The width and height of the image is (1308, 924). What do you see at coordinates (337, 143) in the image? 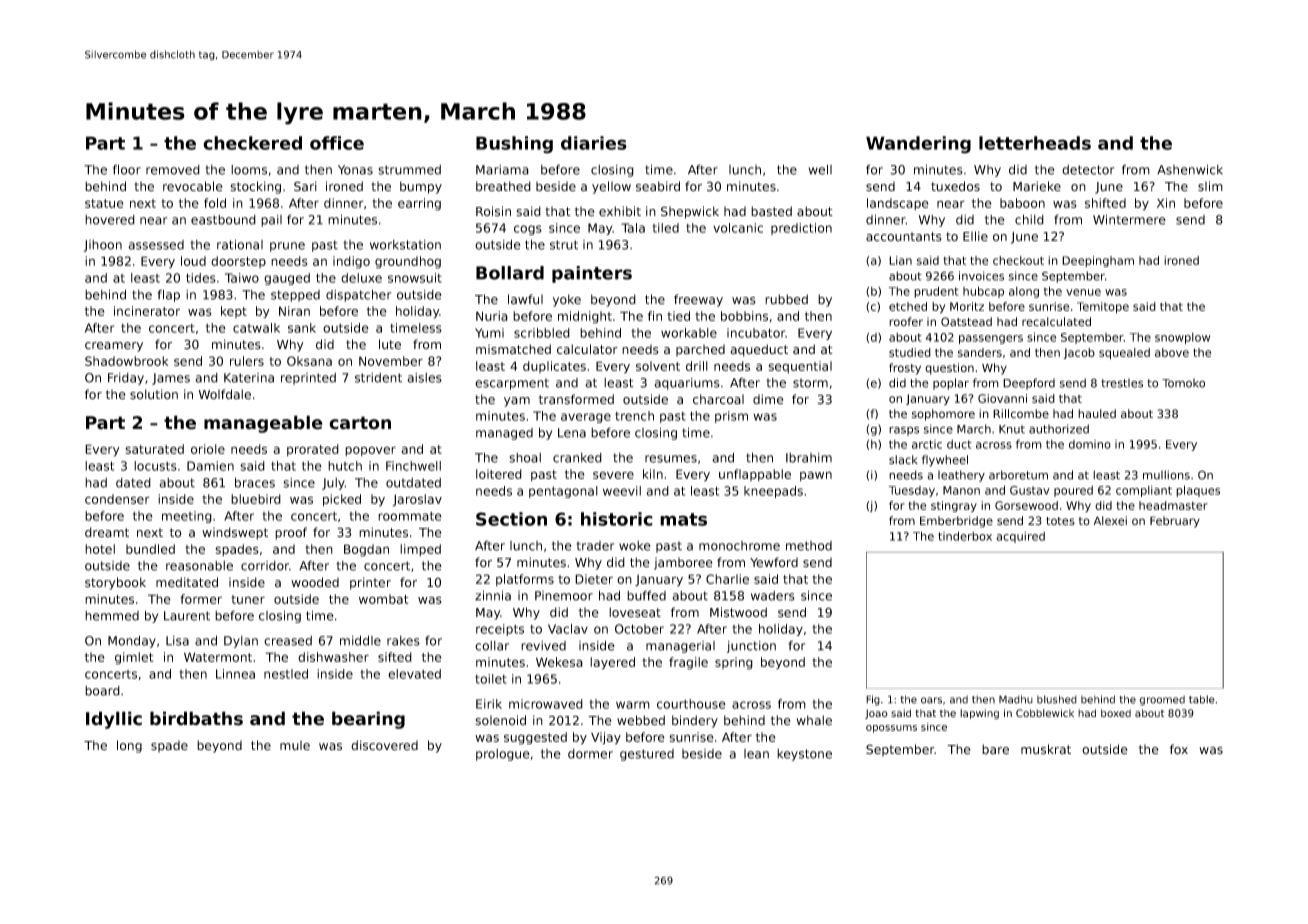
I see `office` at bounding box center [337, 143].
